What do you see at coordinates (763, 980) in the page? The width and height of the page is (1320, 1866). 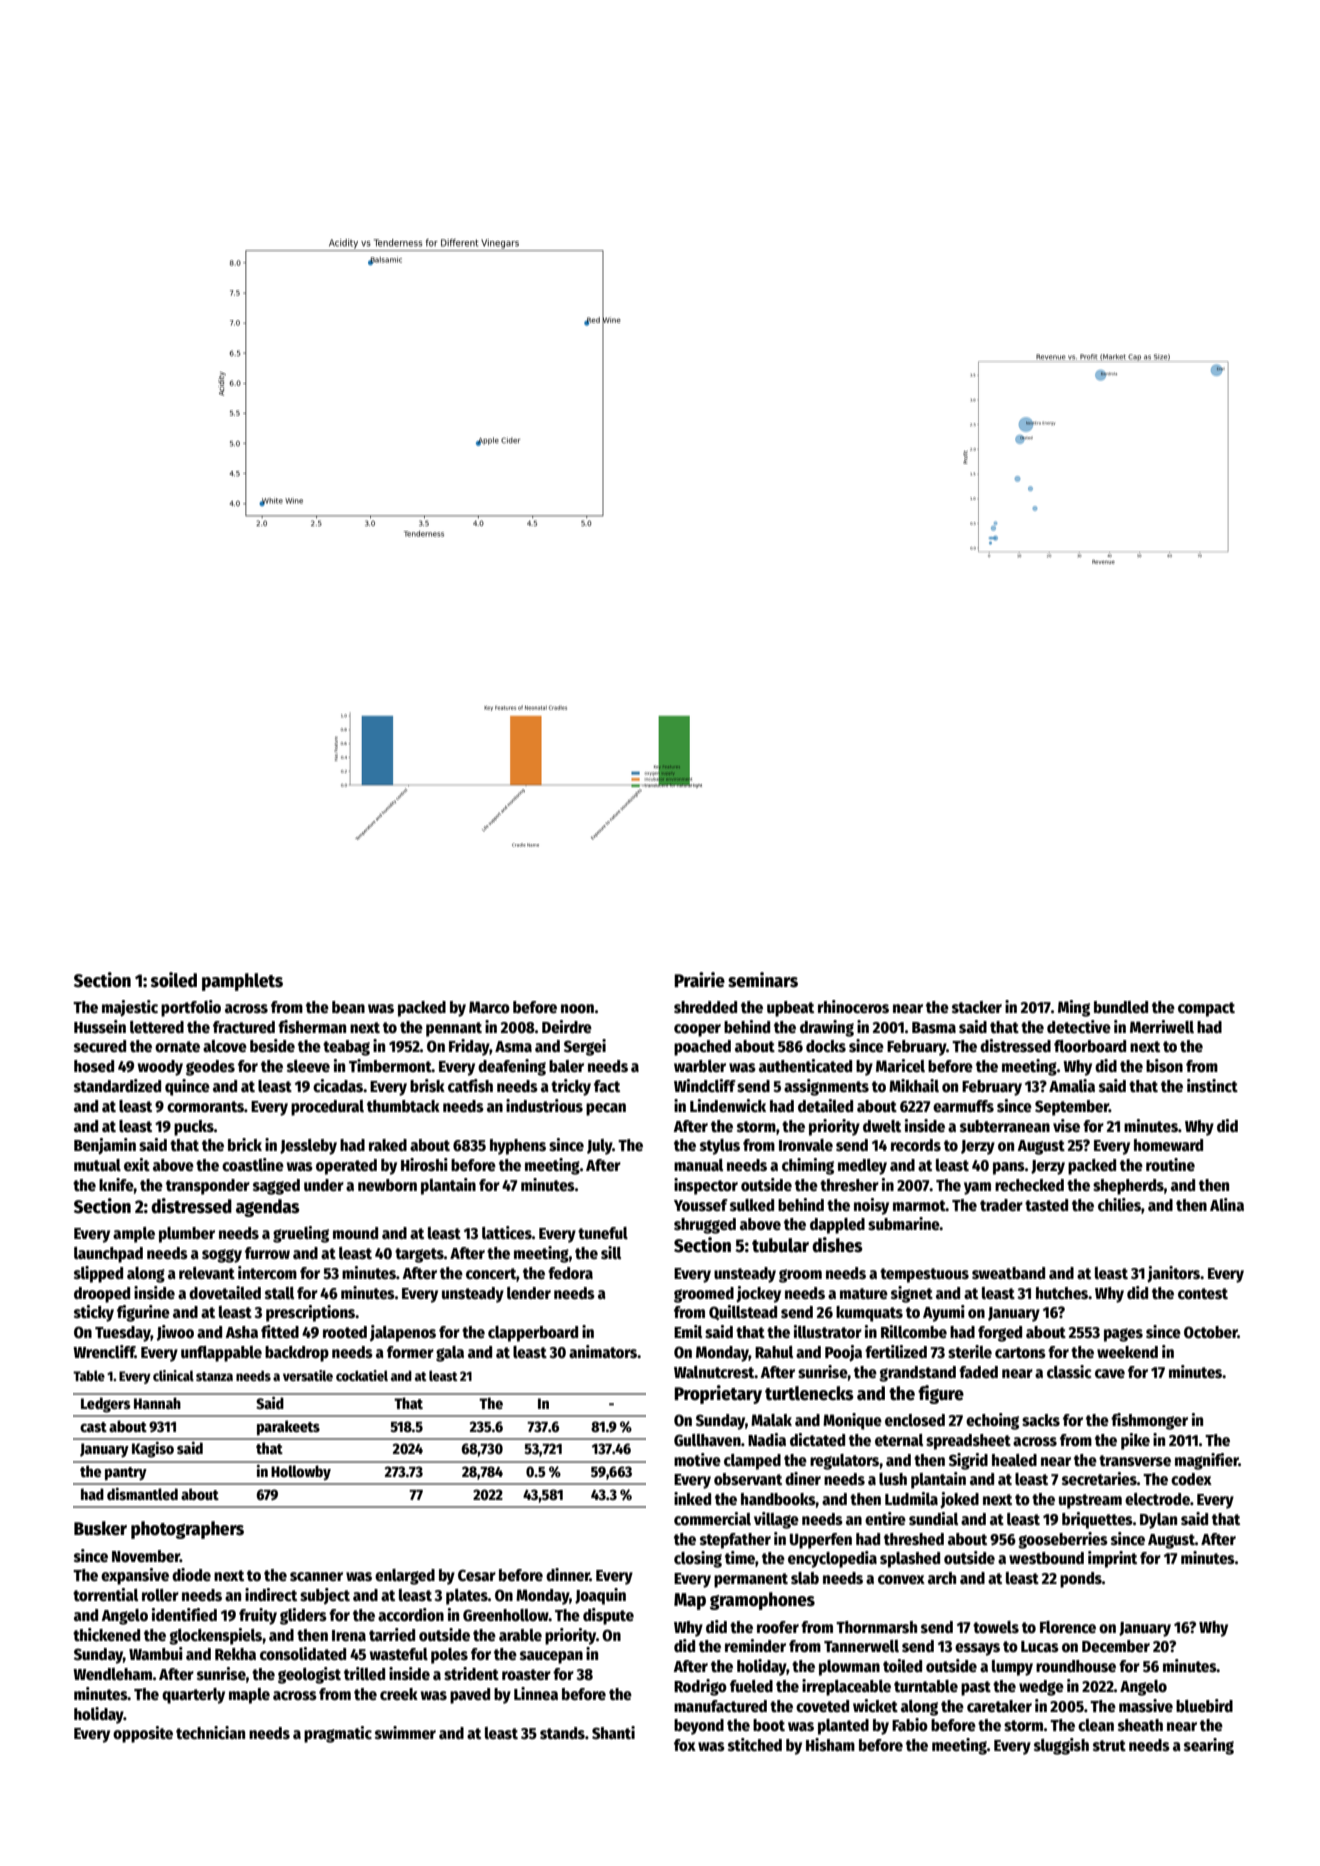 I see `seminars` at bounding box center [763, 980].
